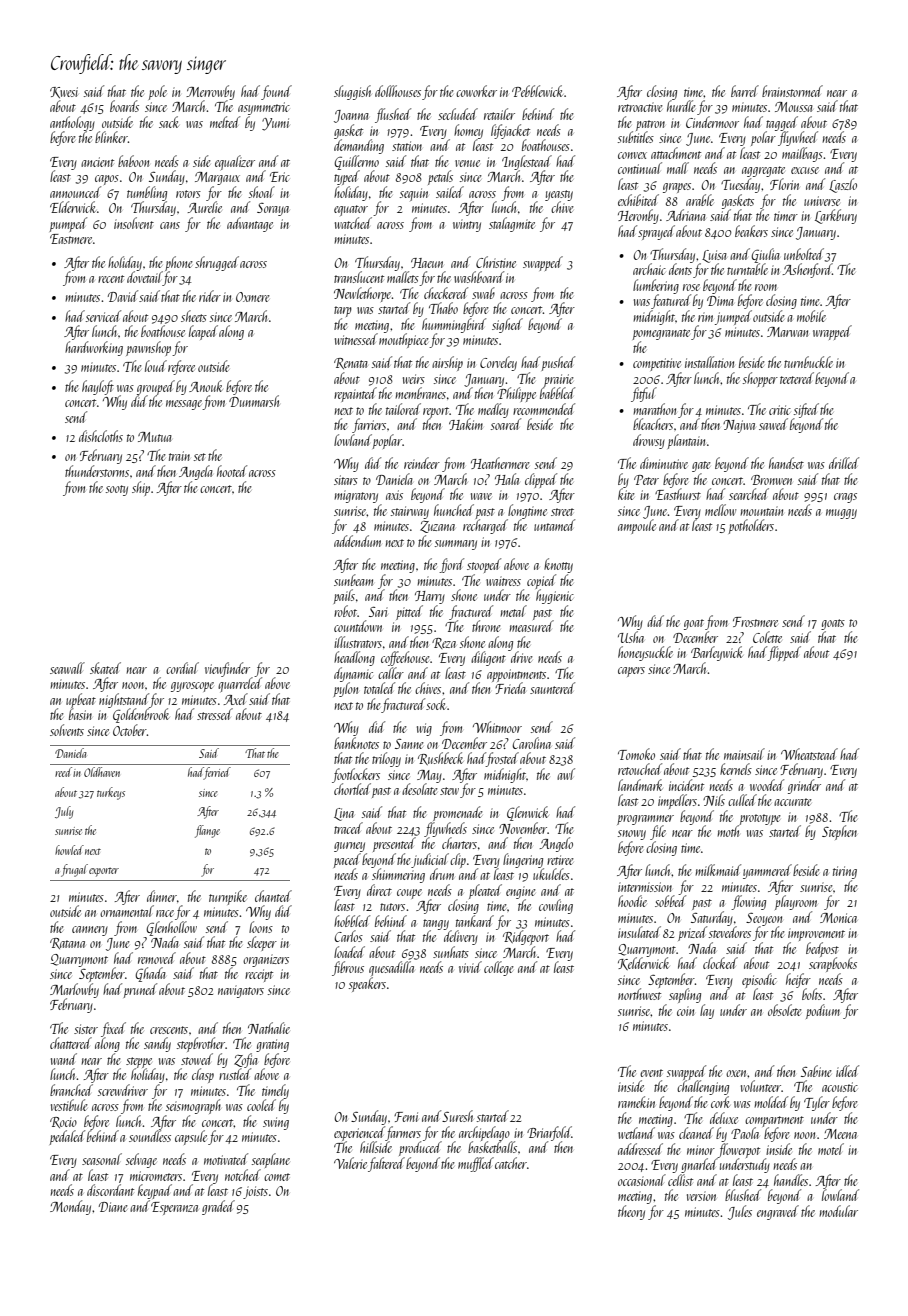 This page has width=908, height=1316. Describe the element at coordinates (823, 1011) in the page. I see `podium` at that location.
